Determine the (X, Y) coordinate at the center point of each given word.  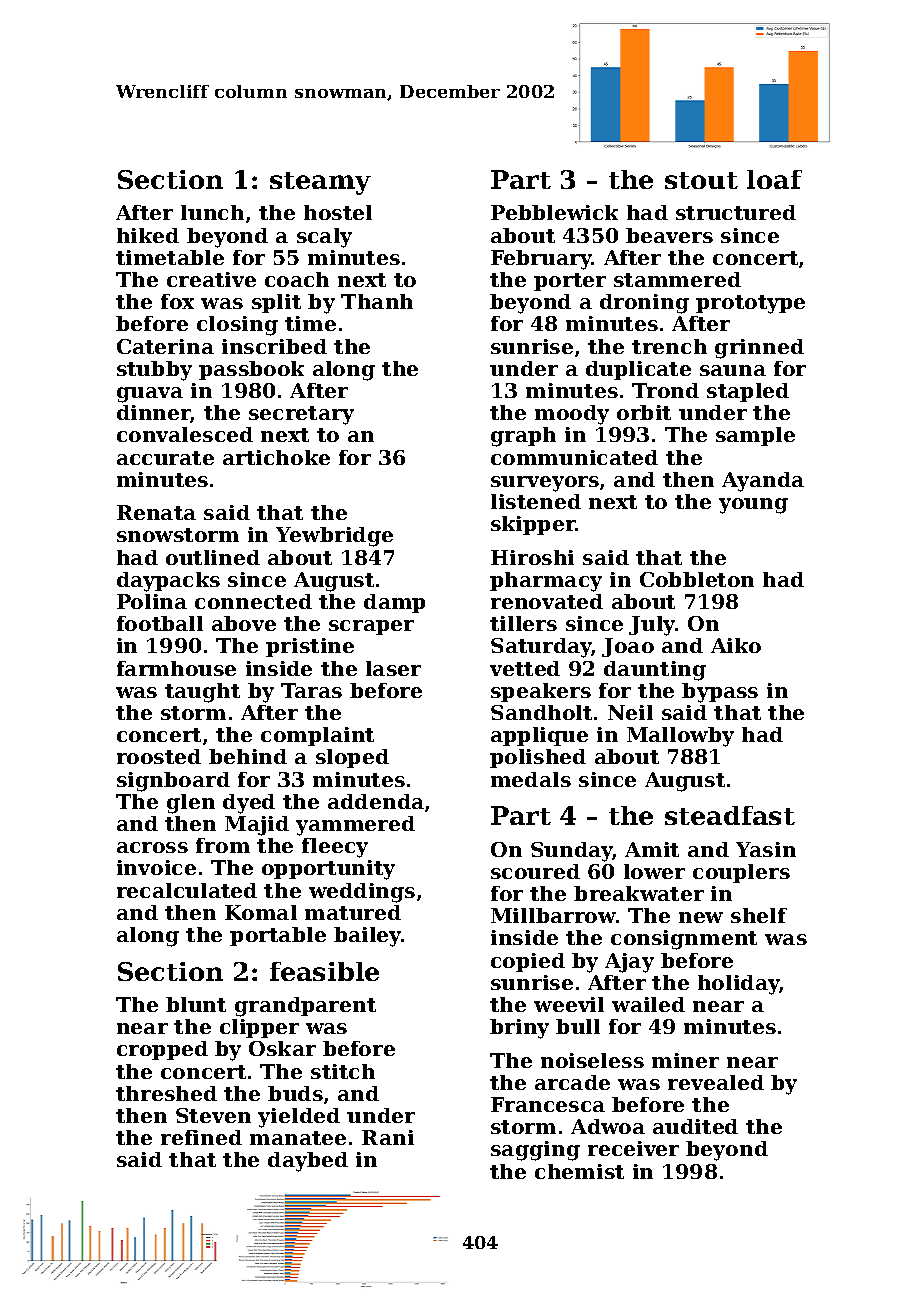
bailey (368, 937)
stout (701, 180)
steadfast (730, 815)
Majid (257, 826)
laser (393, 668)
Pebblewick (554, 212)
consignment (684, 940)
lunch (212, 212)
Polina (152, 601)
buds (295, 1093)
